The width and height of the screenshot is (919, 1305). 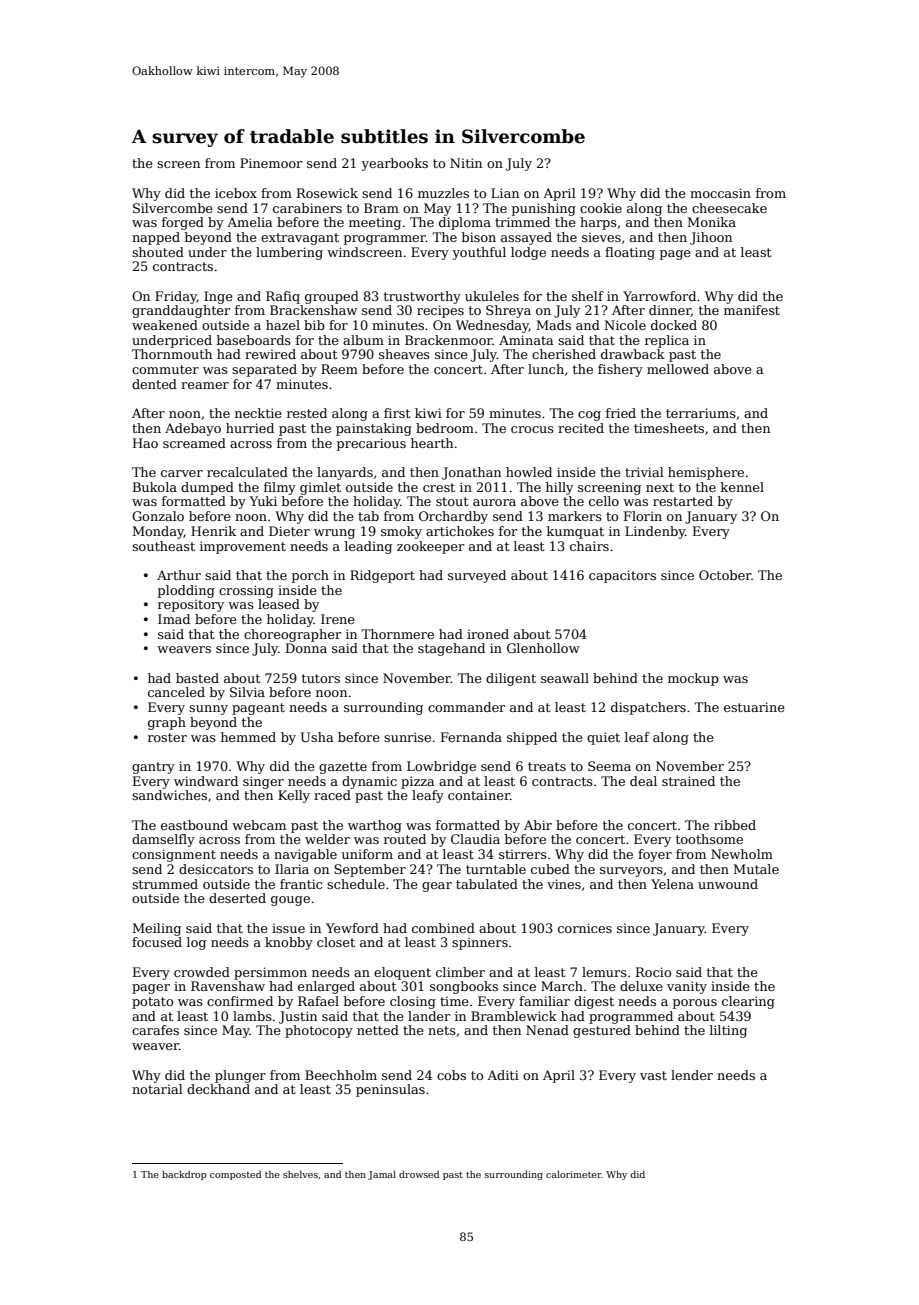 What do you see at coordinates (720, 193) in the screenshot?
I see `moccasin` at bounding box center [720, 193].
